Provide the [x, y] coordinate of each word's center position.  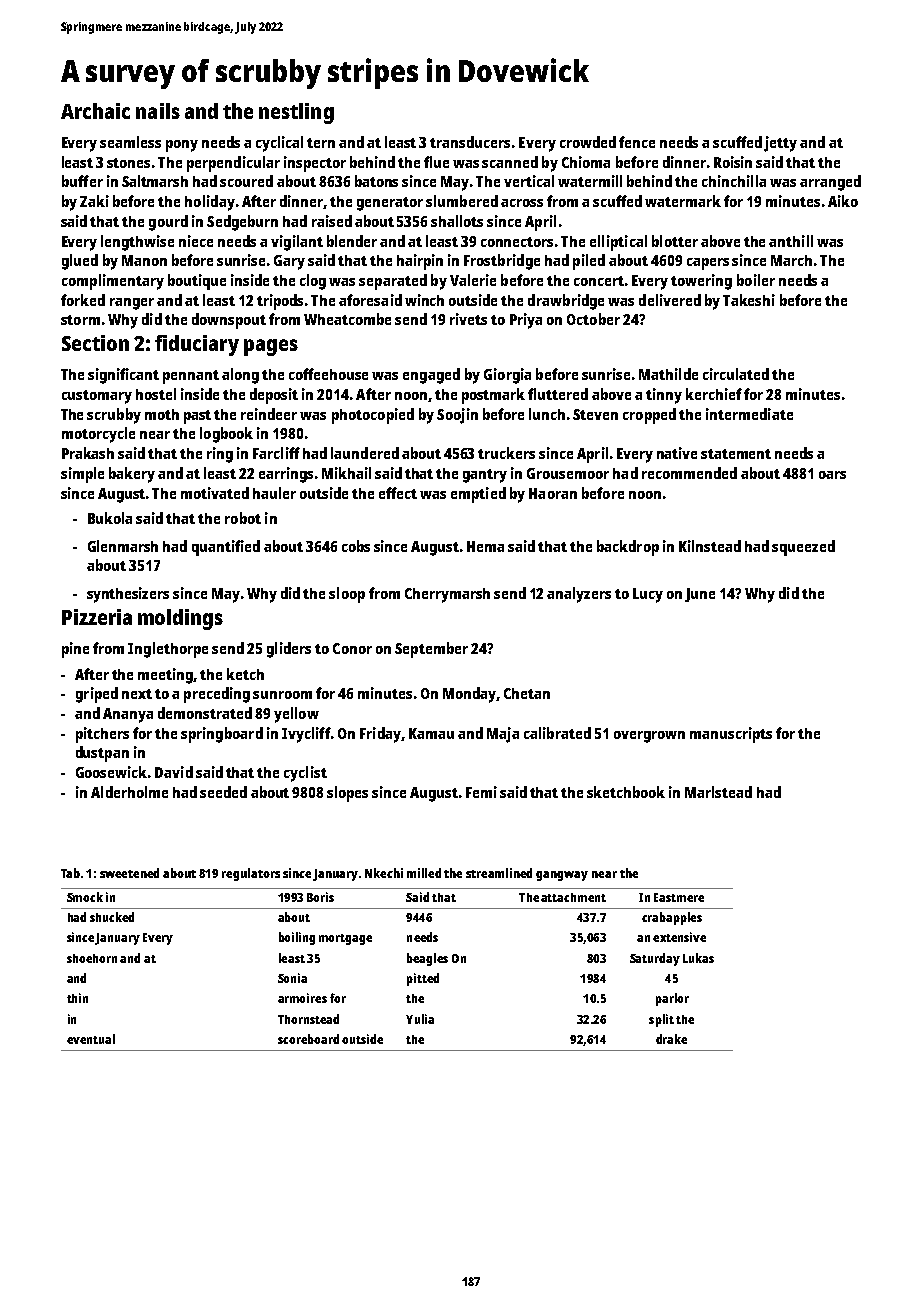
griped [97, 695]
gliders [289, 650]
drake [671, 1039]
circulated [736, 374]
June [700, 595]
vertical [529, 181]
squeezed [803, 548]
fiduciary [197, 345]
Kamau [431, 733]
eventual [91, 1039]
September [431, 650]
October [593, 319]
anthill [791, 241]
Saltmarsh [155, 181]
